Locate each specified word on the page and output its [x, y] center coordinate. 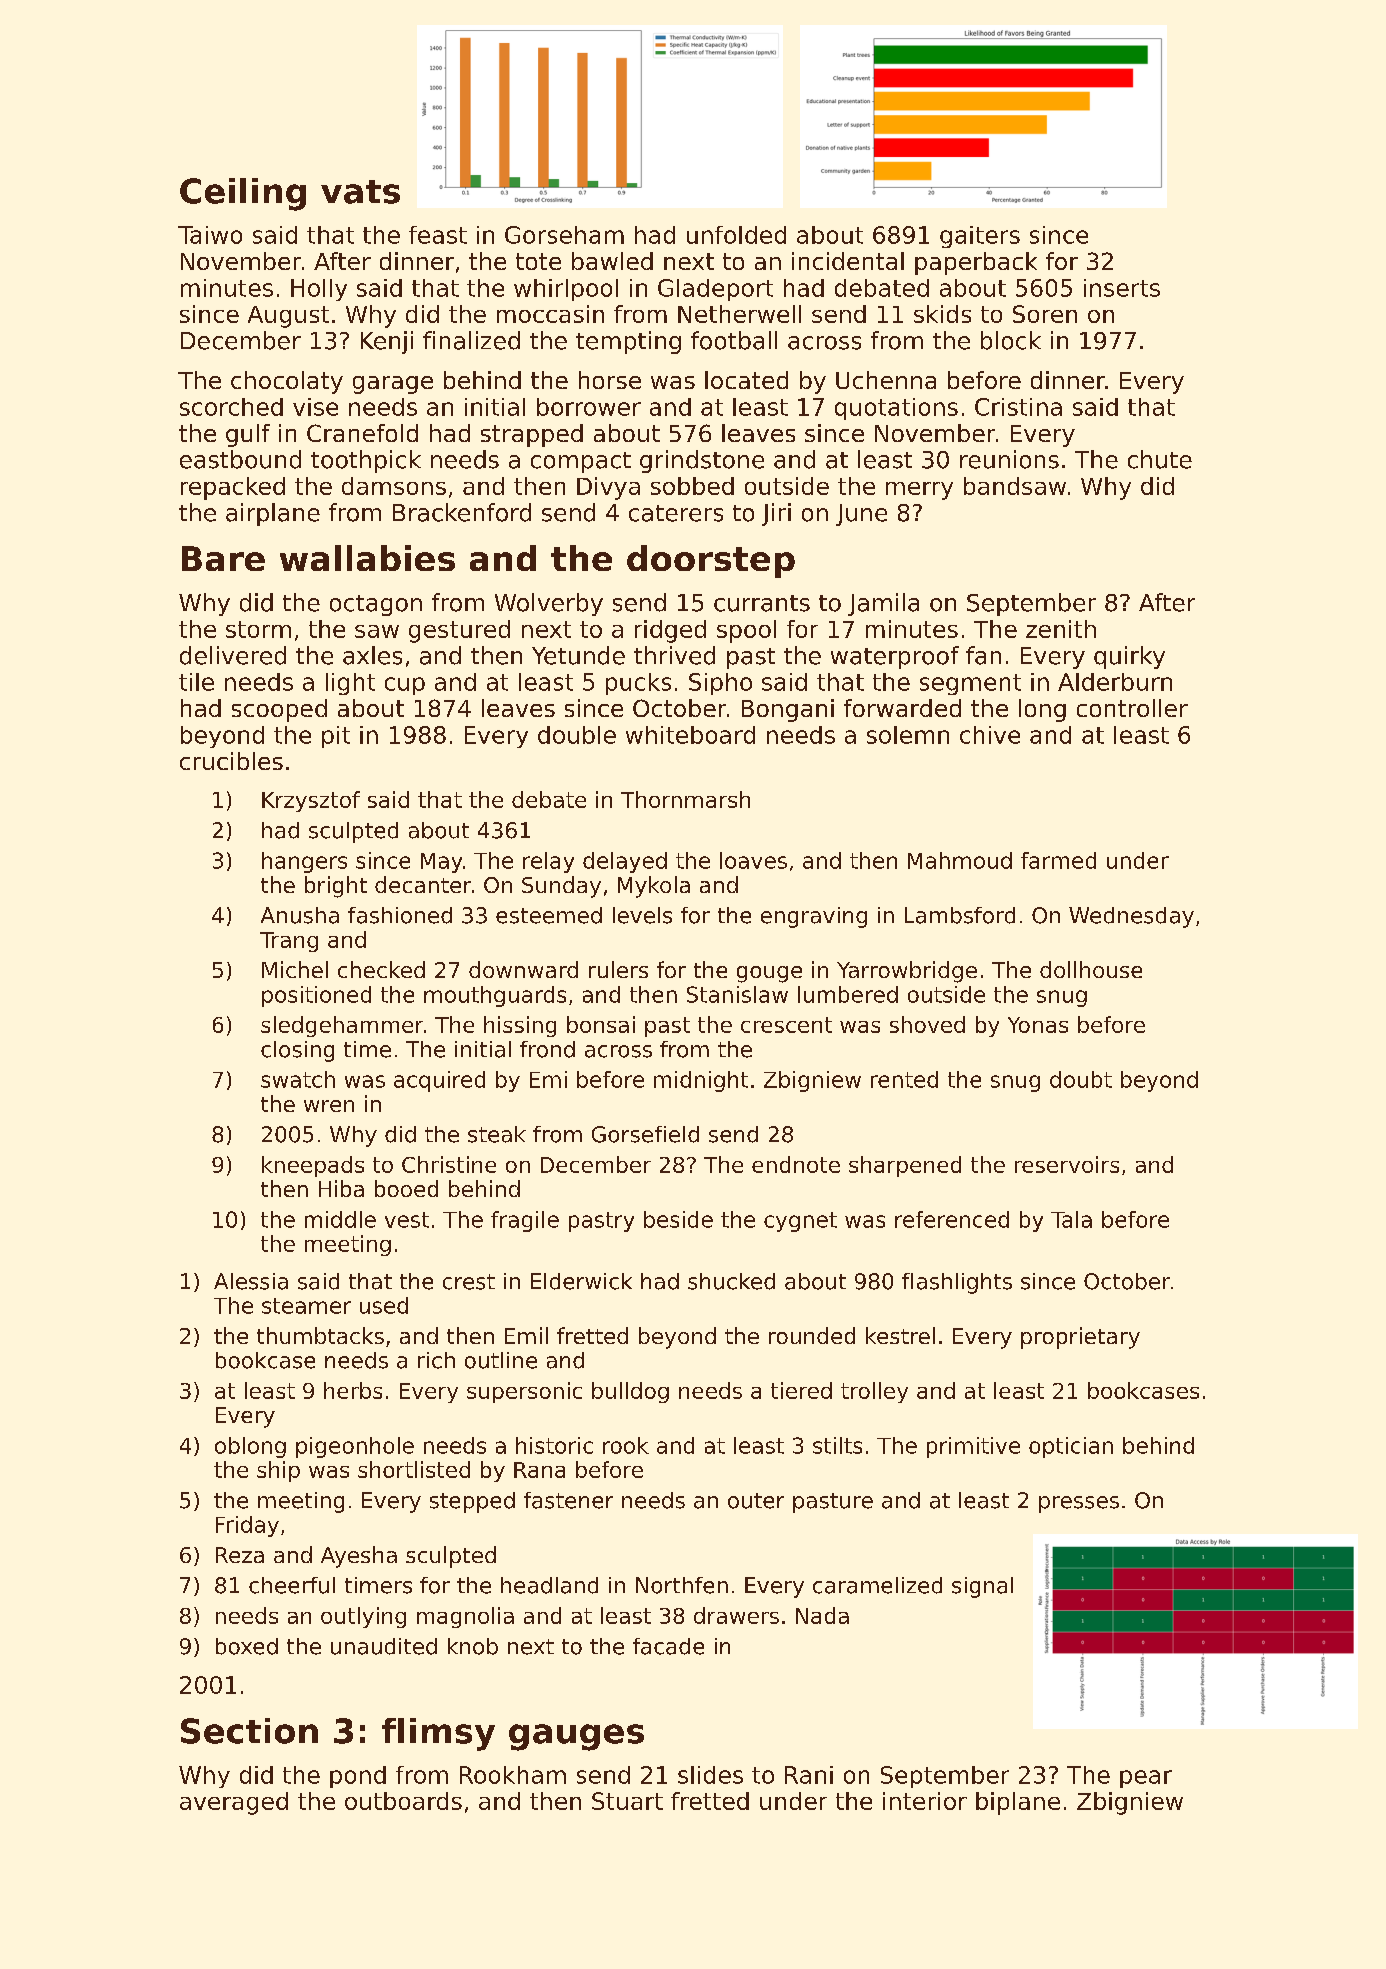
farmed [1058, 860]
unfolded [736, 235]
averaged [234, 1803]
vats [360, 192]
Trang [289, 942]
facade [668, 1646]
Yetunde [578, 655]
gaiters [980, 237]
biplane [1018, 1803]
